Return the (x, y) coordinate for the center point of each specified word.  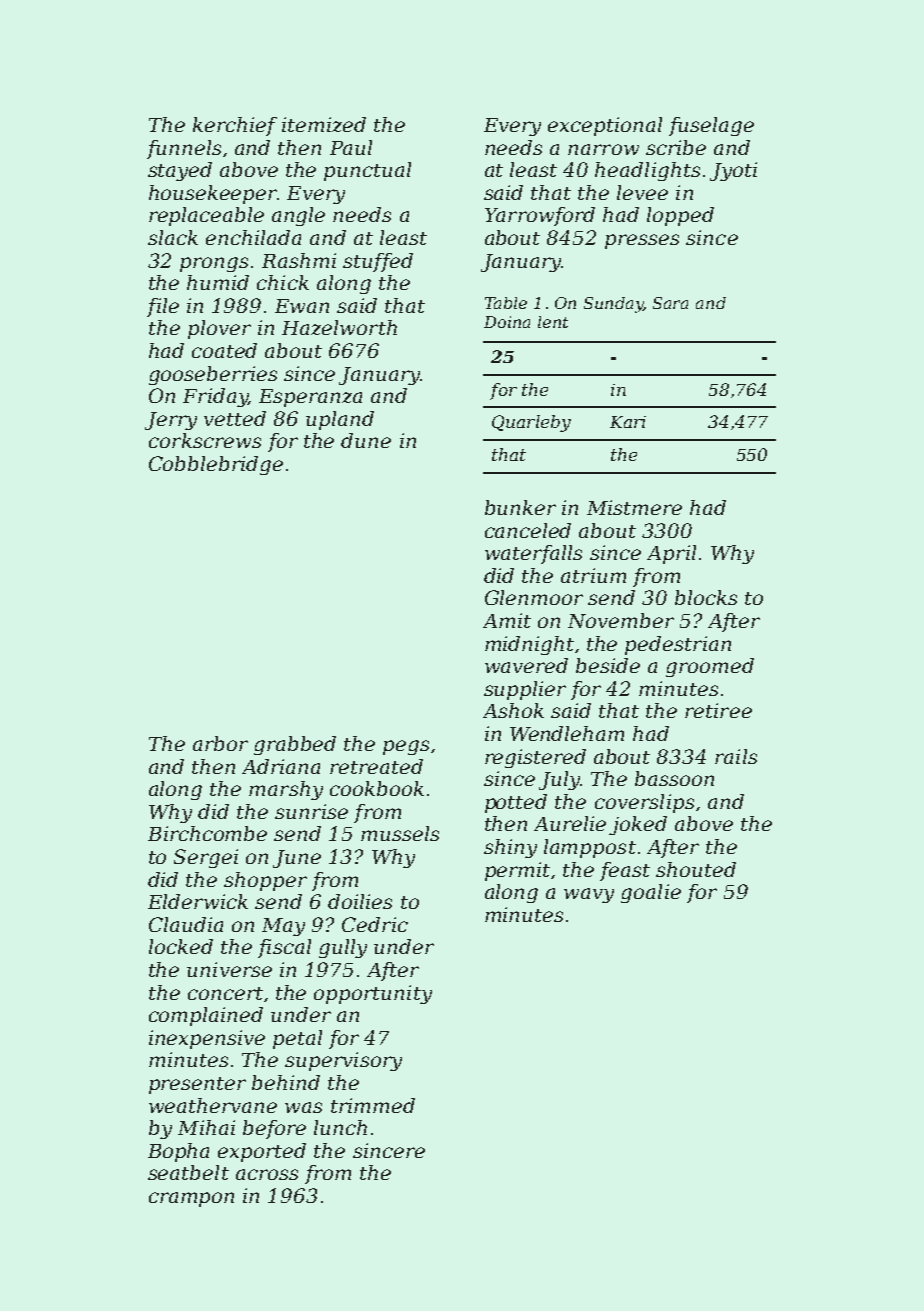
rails (736, 756)
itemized (324, 124)
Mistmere (634, 507)
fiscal (284, 948)
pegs (406, 747)
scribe (676, 147)
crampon (191, 1199)
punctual (367, 171)
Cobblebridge (216, 465)
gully (343, 948)
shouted (696, 869)
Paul (351, 147)
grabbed (295, 745)
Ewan (302, 306)
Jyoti (733, 171)
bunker (520, 507)
